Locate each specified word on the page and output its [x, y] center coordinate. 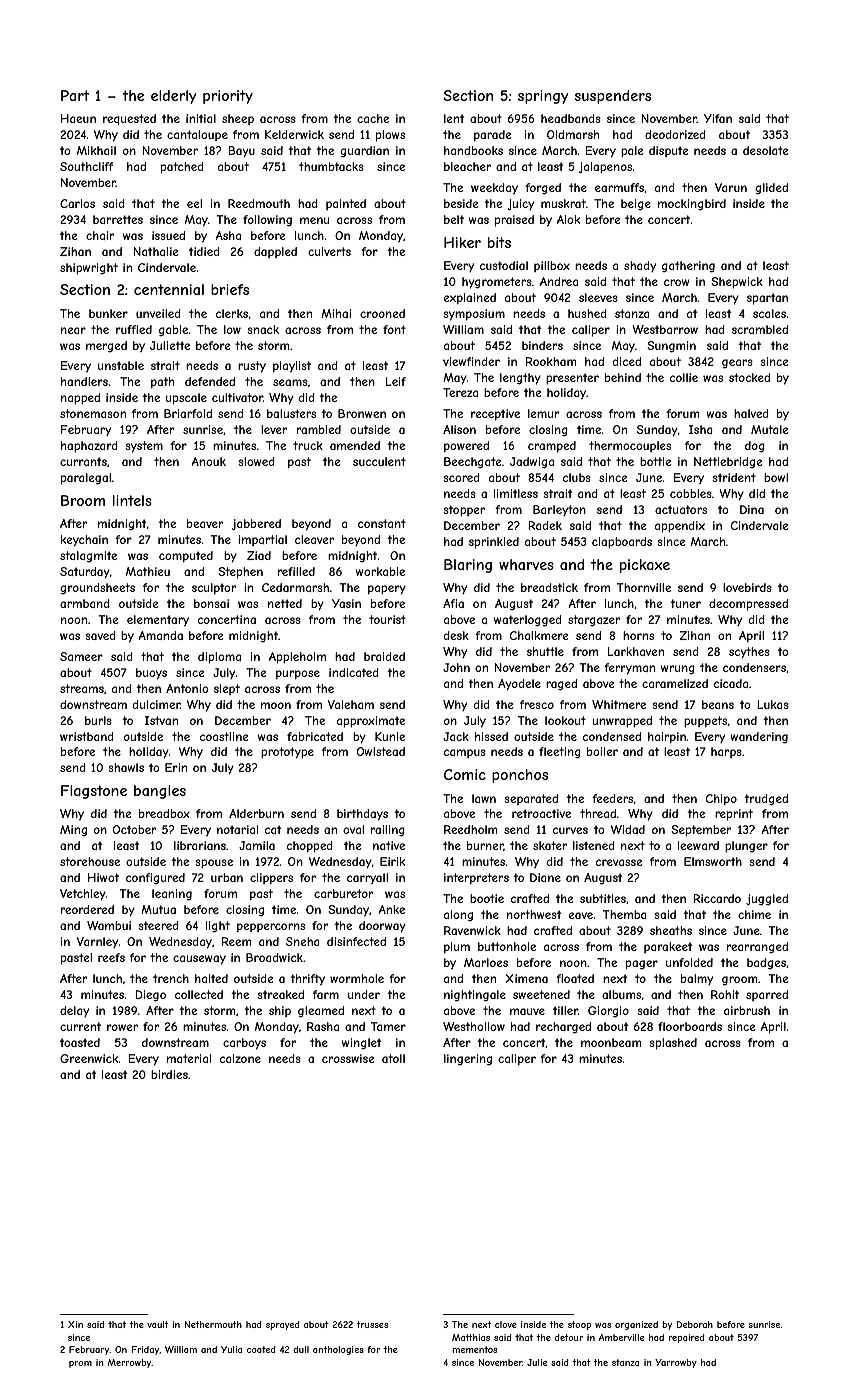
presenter [572, 379]
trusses [372, 1324]
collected [199, 994]
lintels [132, 500]
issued [168, 235]
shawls [126, 767]
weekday [494, 188]
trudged [766, 800]
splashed [673, 1044]
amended [355, 445]
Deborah [695, 1324]
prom [80, 1364]
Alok [568, 219]
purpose [298, 674]
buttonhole [507, 946]
